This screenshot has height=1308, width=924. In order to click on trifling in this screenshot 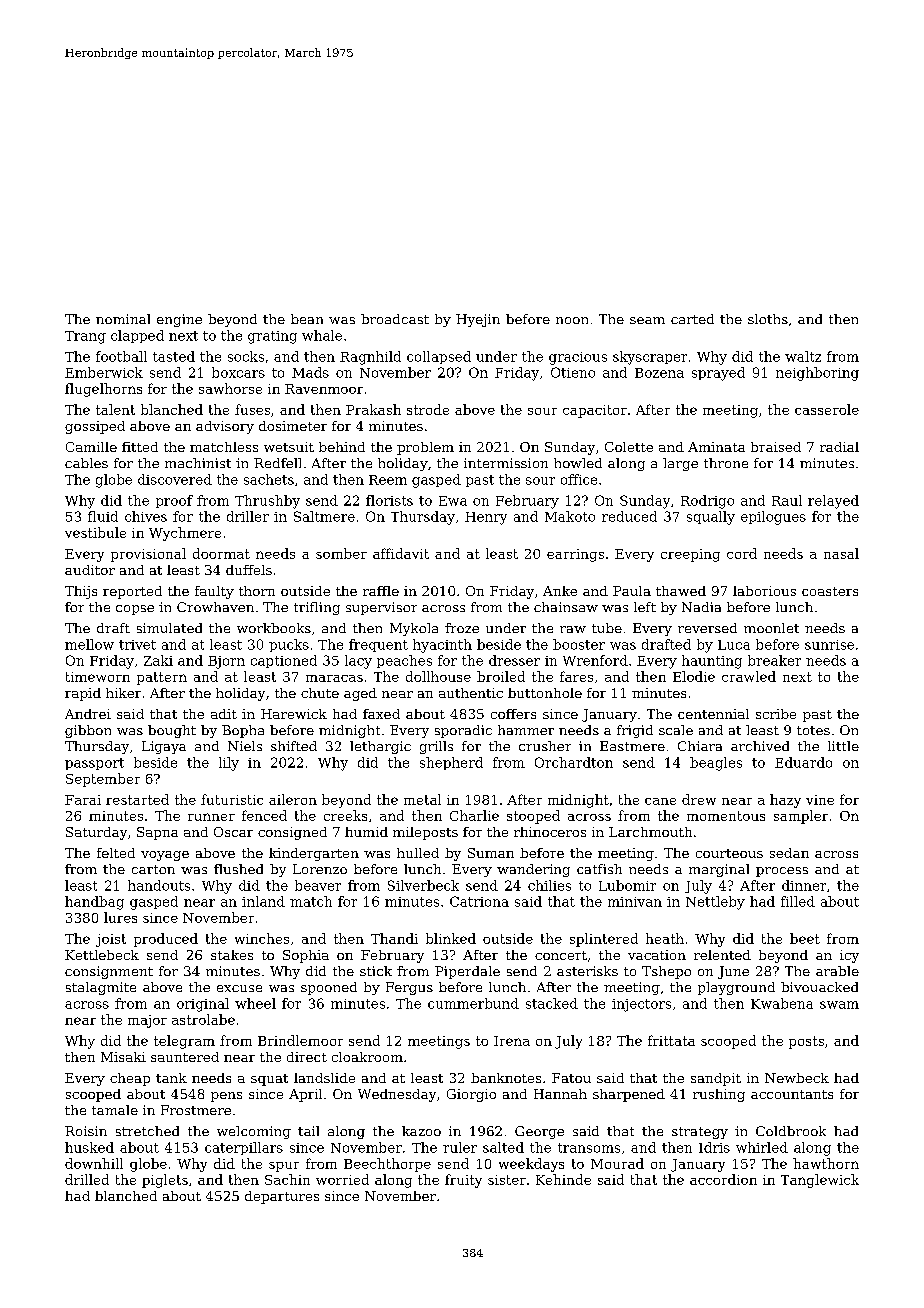, I will do `click(317, 608)`.
